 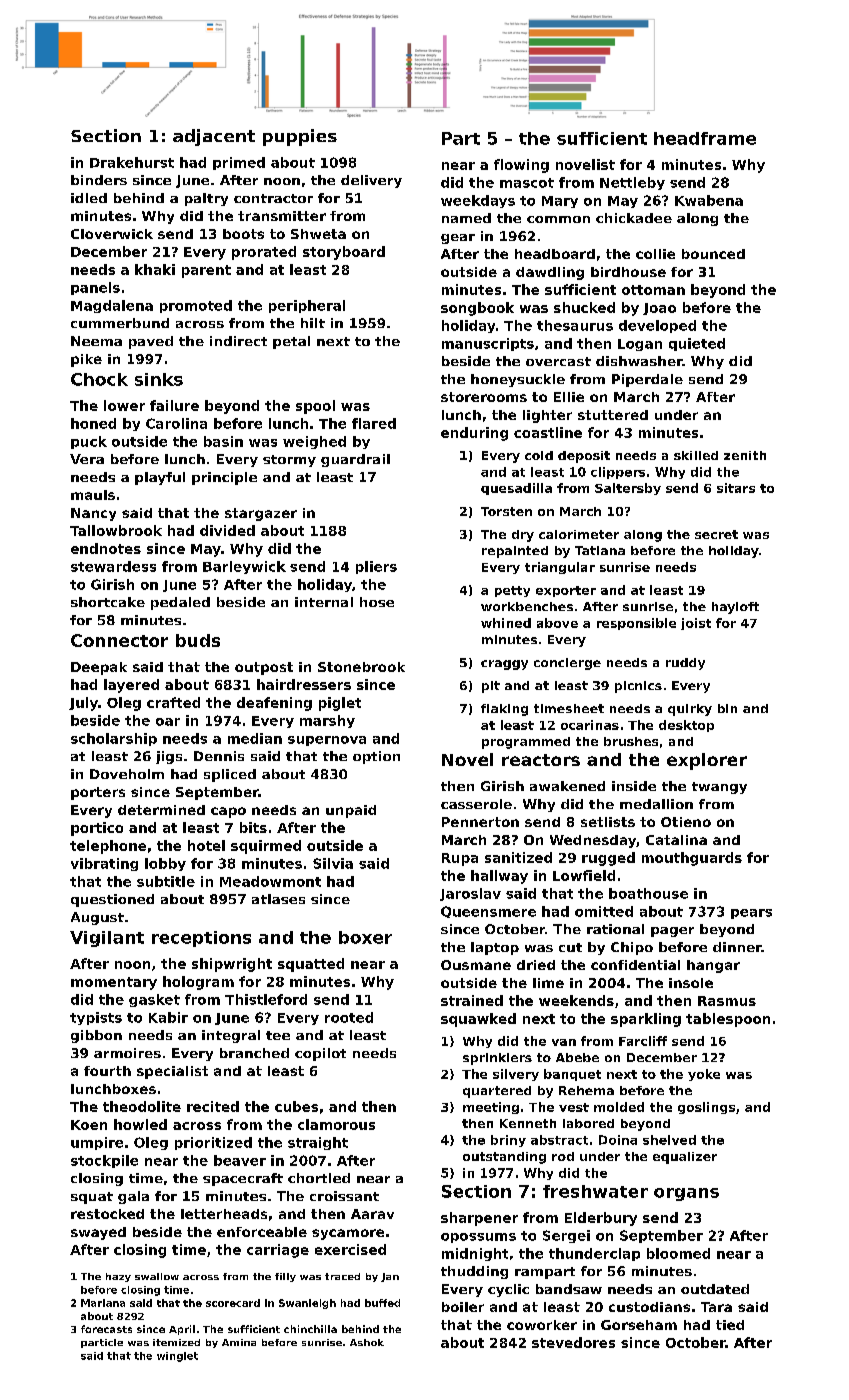 I want to click on headframe, so click(x=705, y=138).
